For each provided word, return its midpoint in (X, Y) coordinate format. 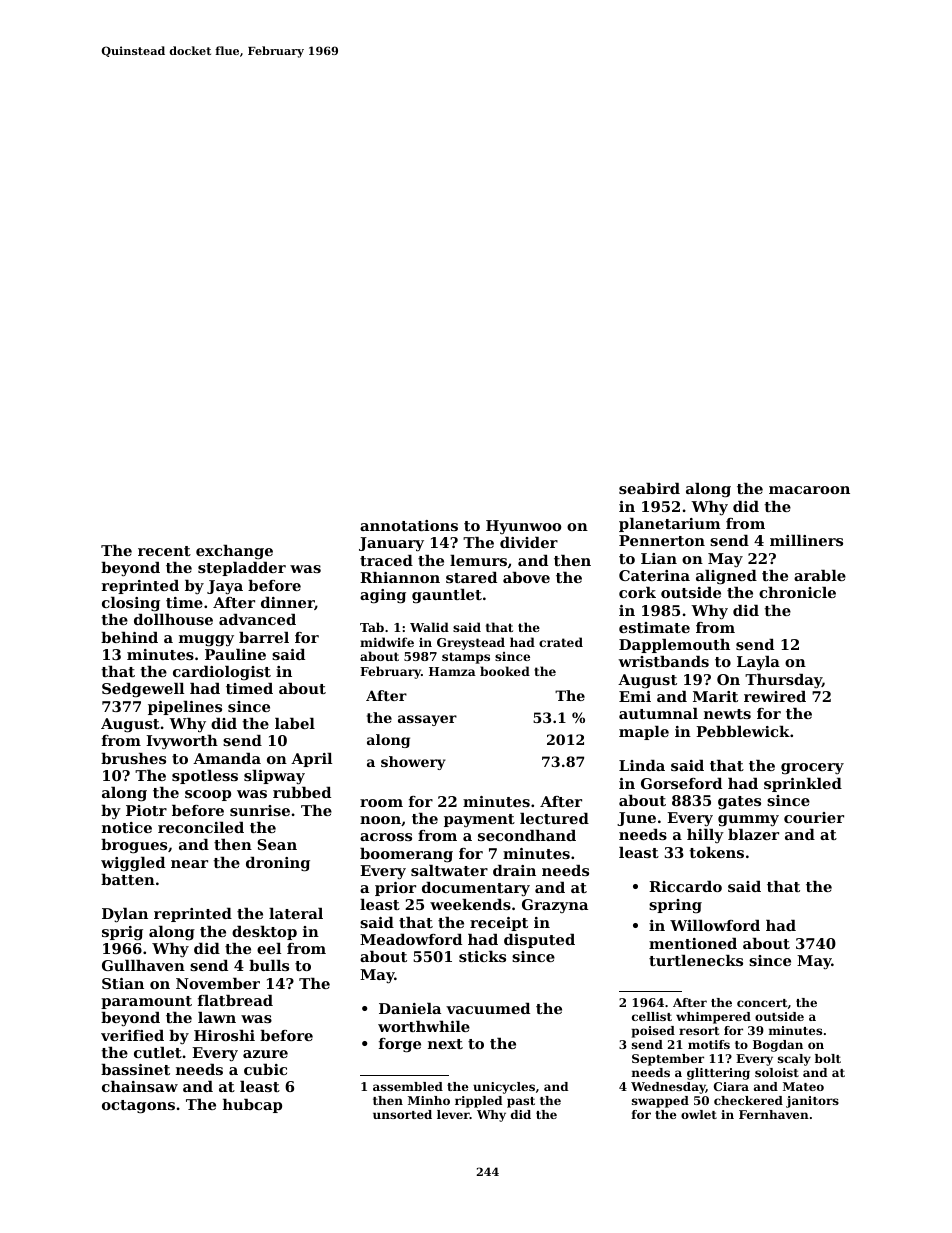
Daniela (410, 1008)
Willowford (715, 925)
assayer (427, 720)
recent (164, 551)
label (295, 723)
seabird (649, 488)
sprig (122, 933)
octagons (138, 1107)
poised (653, 1032)
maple (644, 733)
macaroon (809, 490)
